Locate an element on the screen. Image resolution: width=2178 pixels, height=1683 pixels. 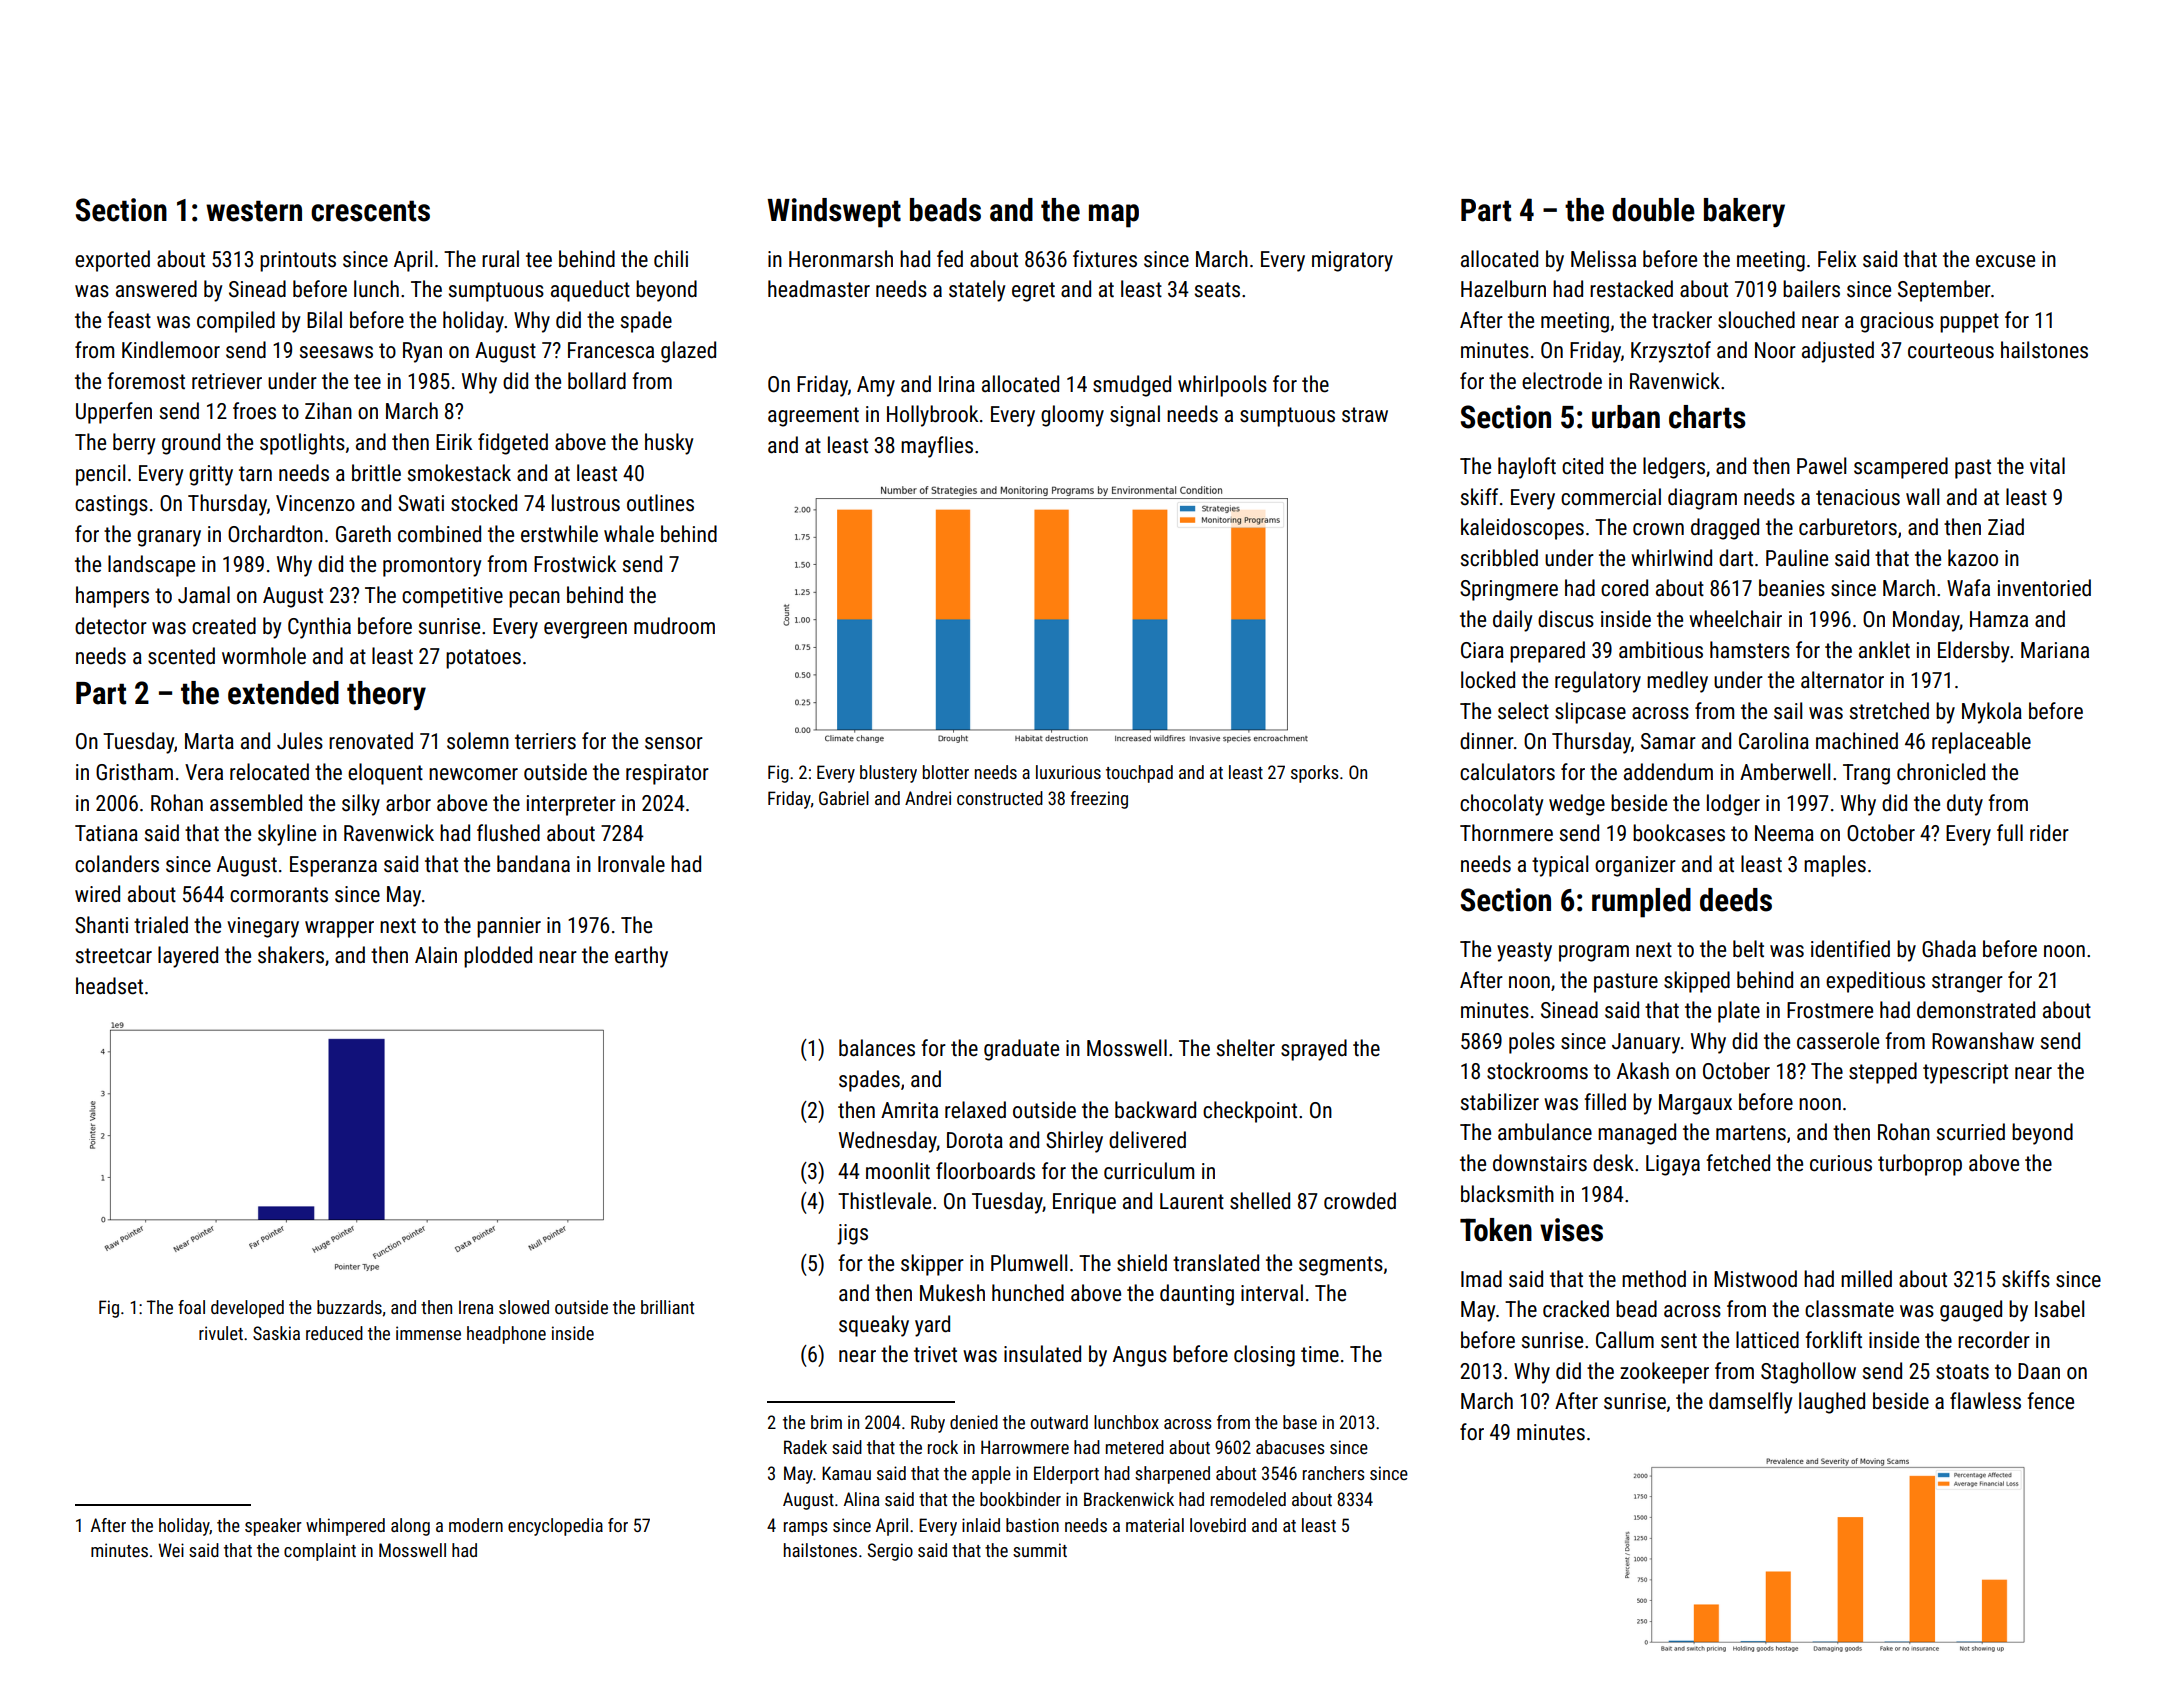
moonlit is located at coordinates (898, 1171).
